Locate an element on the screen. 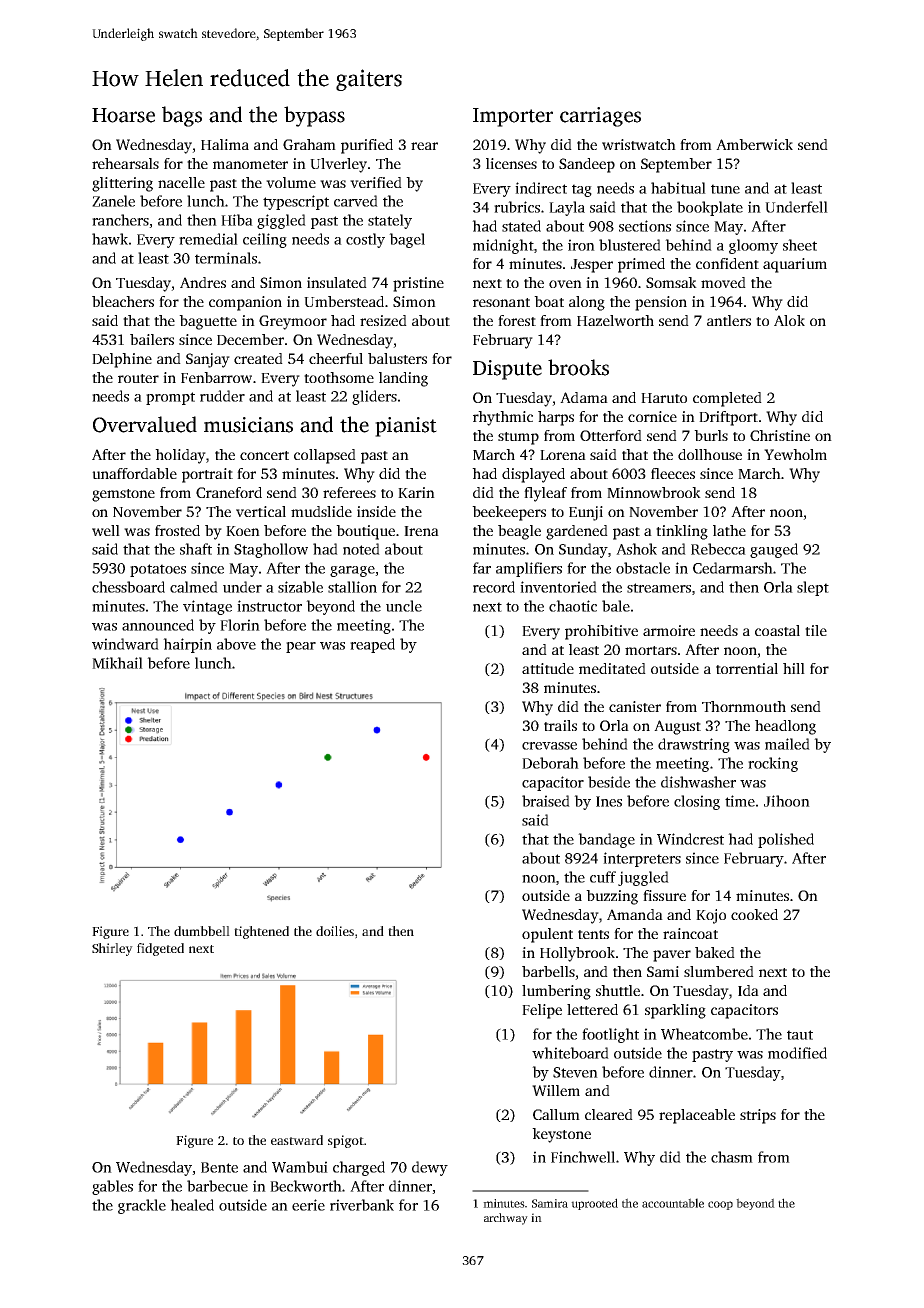 The width and height of the screenshot is (924, 1308). purified is located at coordinates (367, 146).
